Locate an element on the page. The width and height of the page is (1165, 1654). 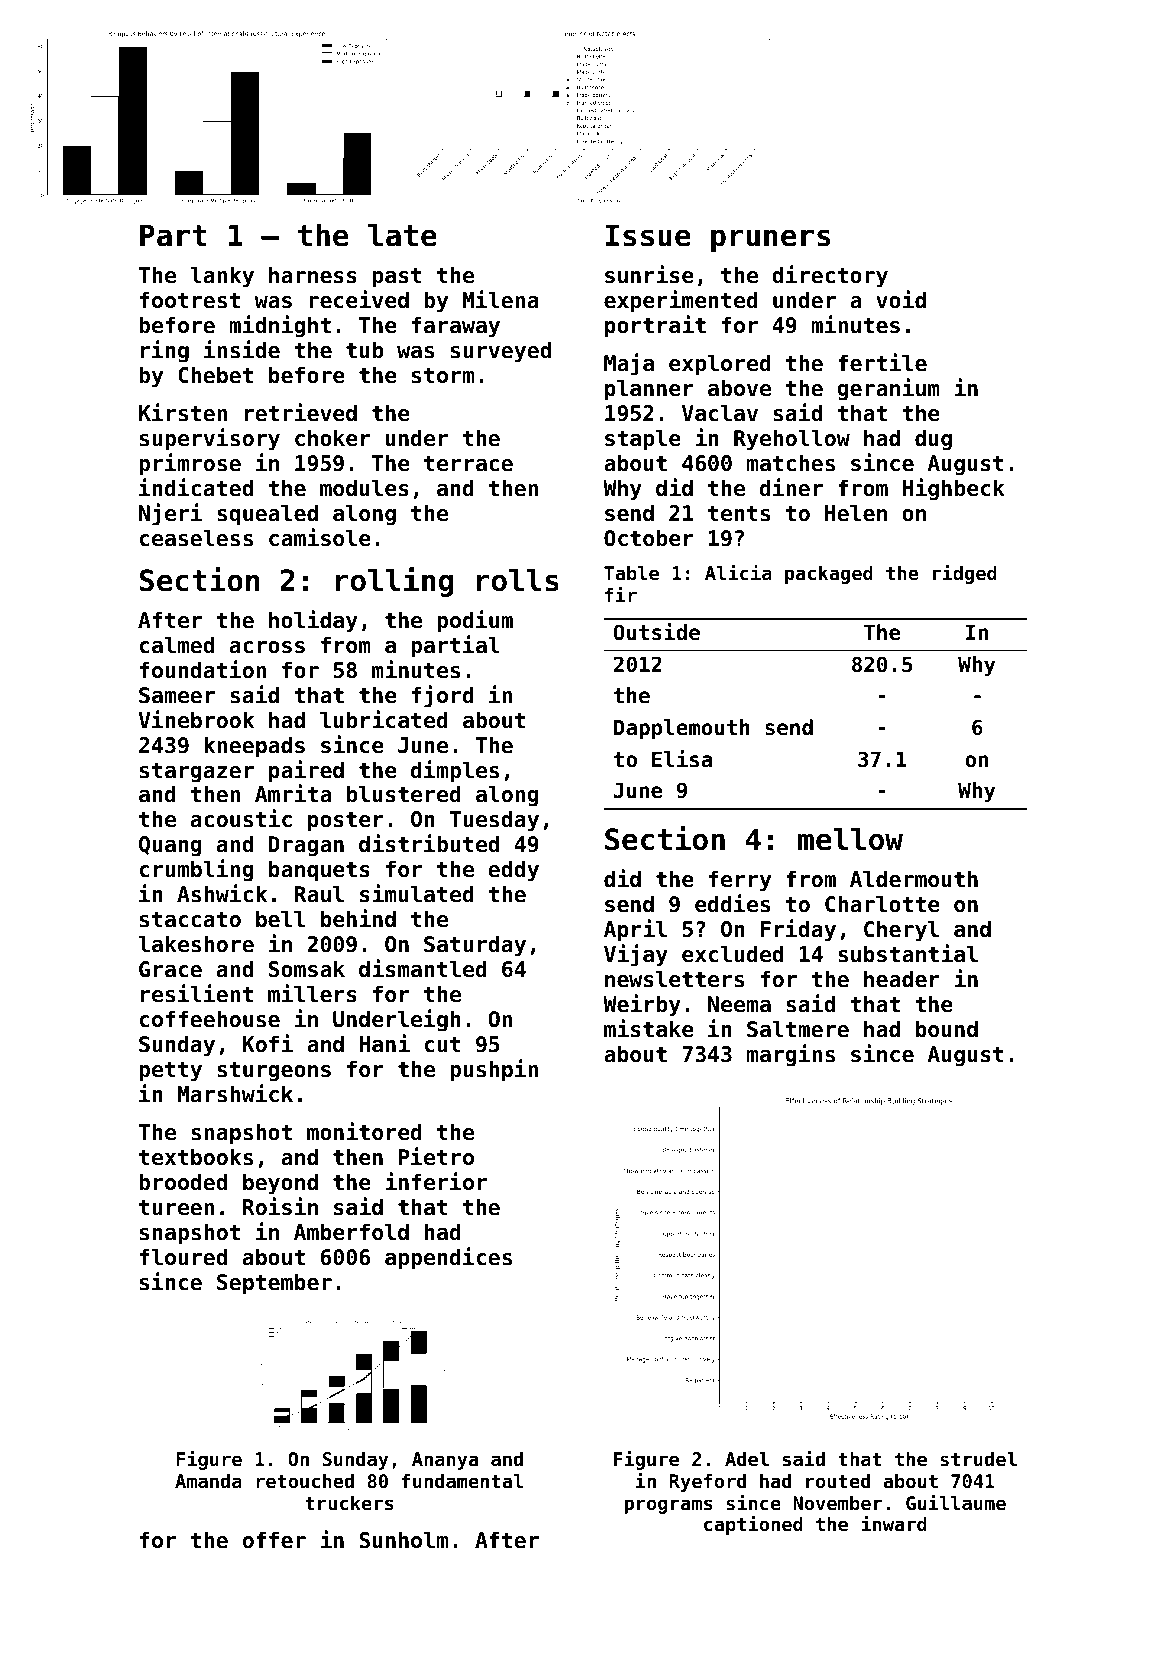
lanky is located at coordinates (222, 277).
